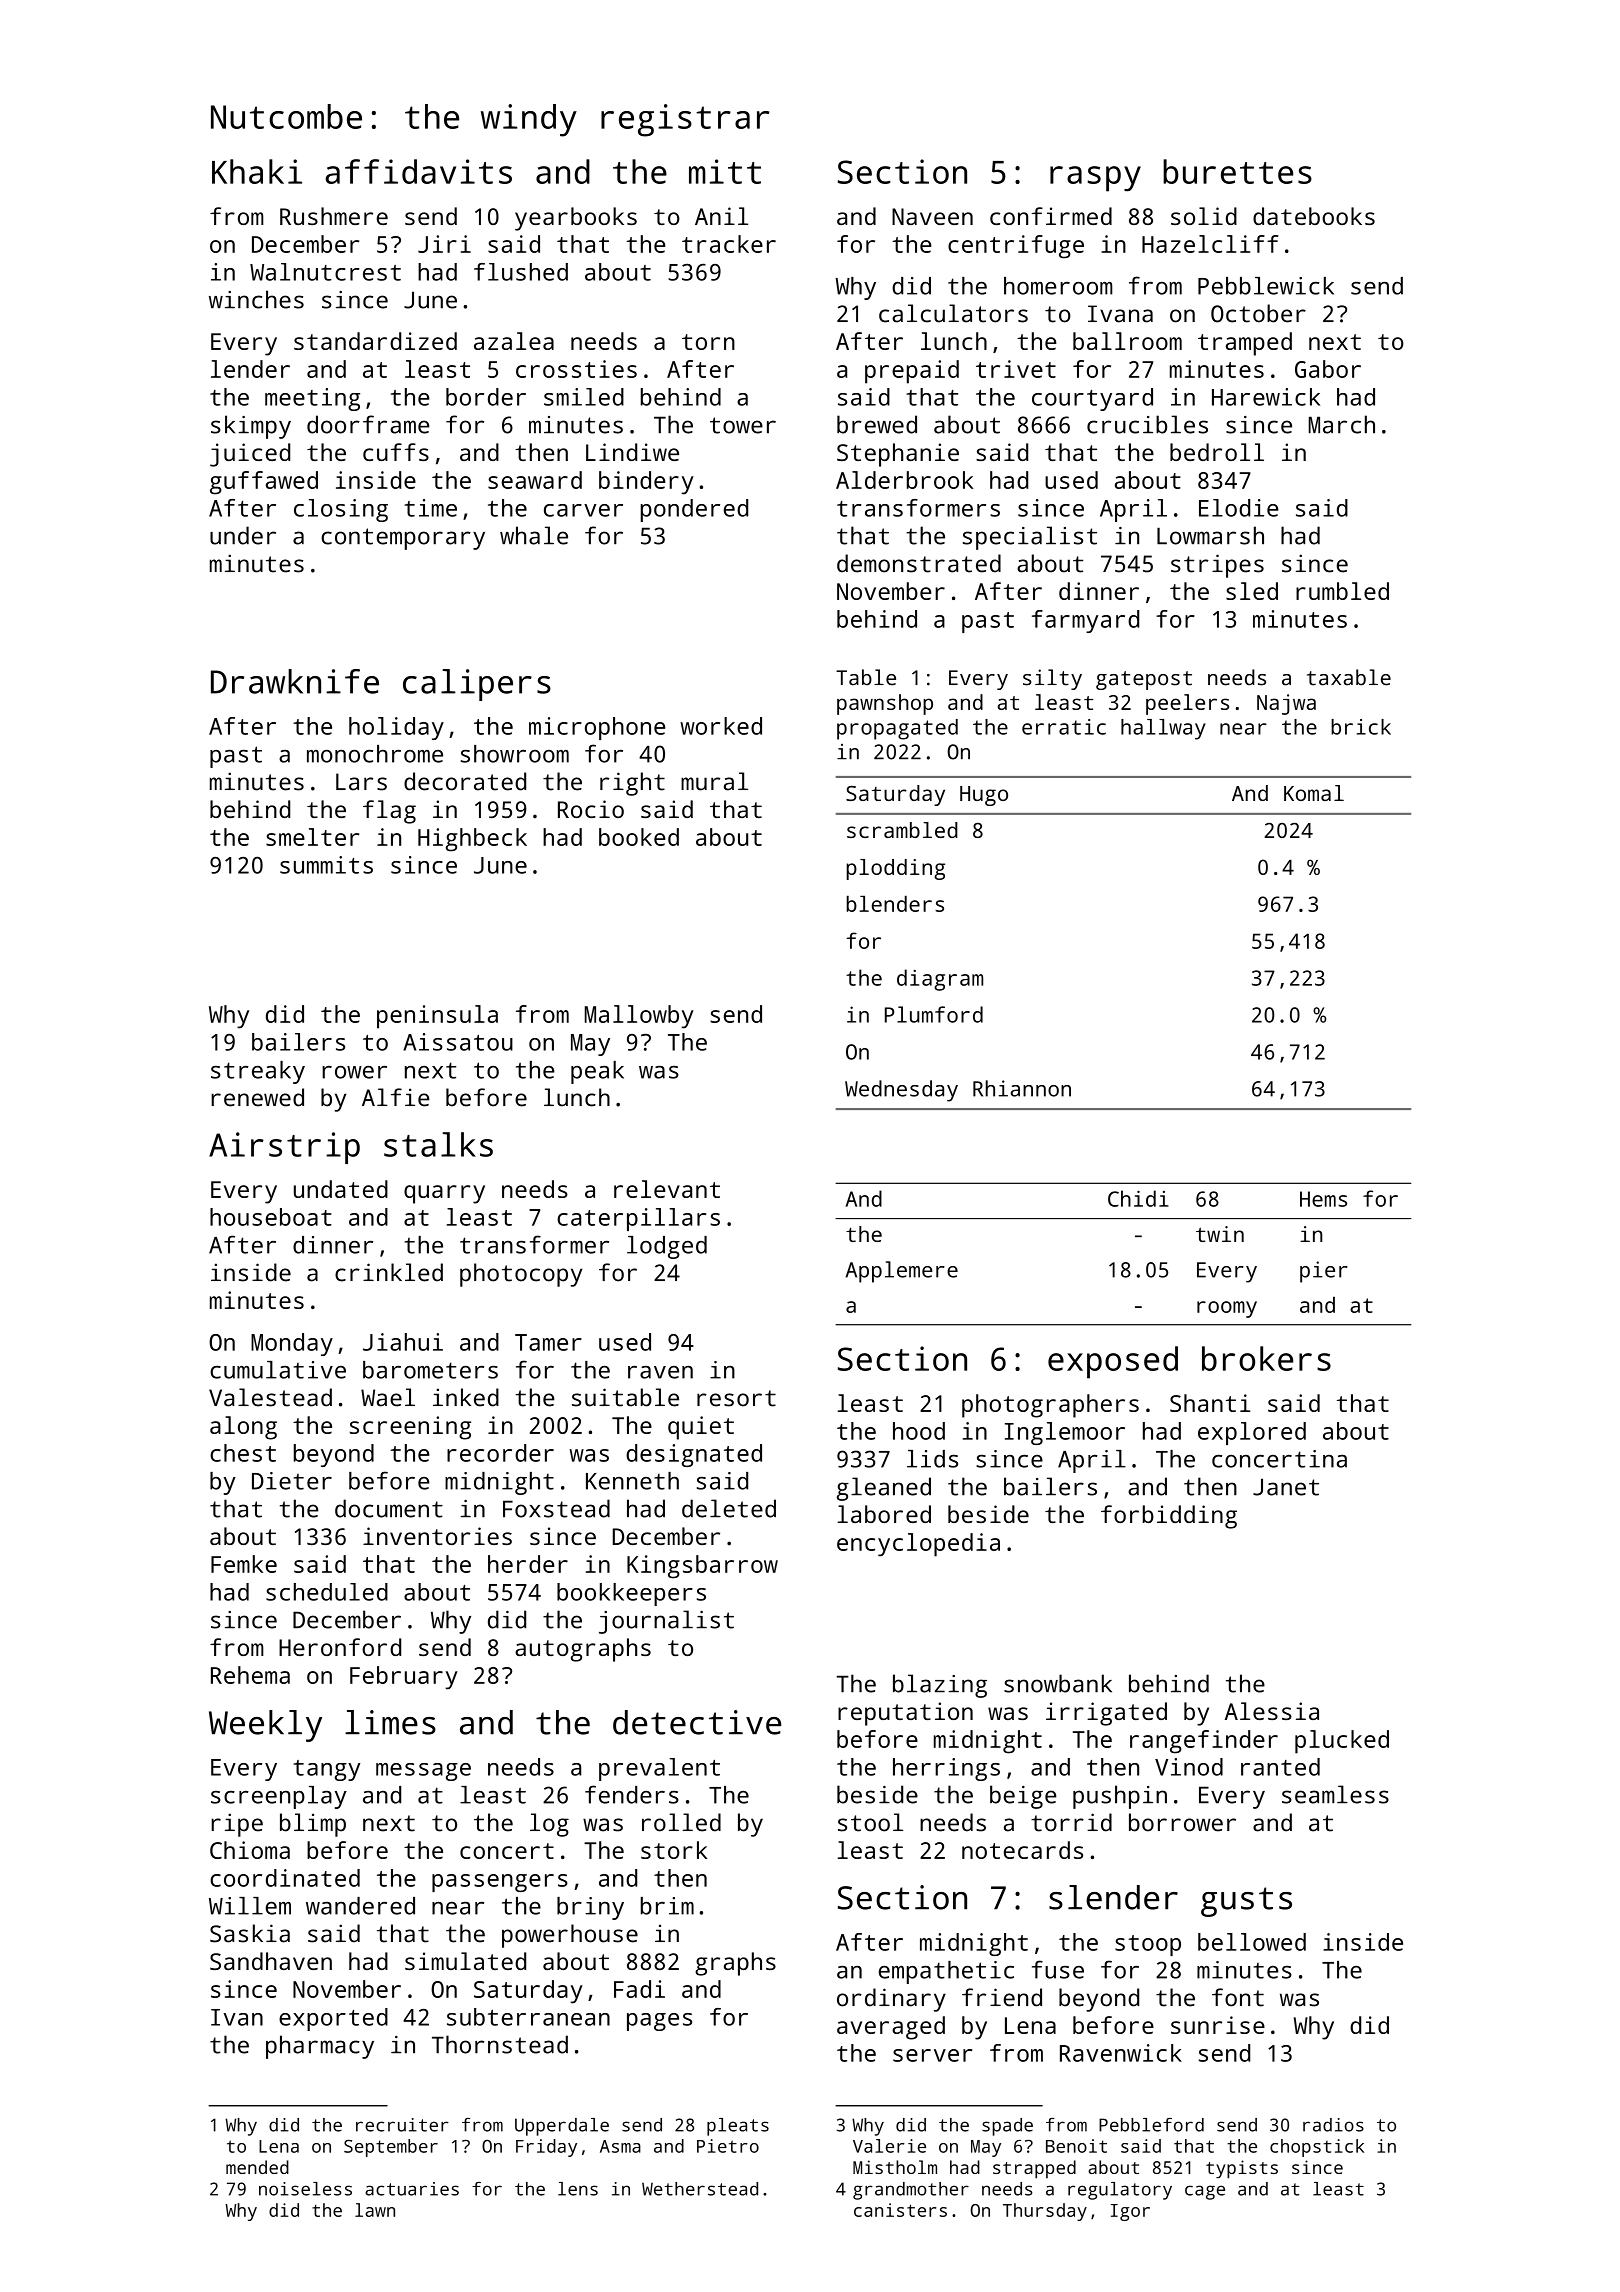 Image resolution: width=1620 pixels, height=2292 pixels. I want to click on meeting, so click(312, 399).
